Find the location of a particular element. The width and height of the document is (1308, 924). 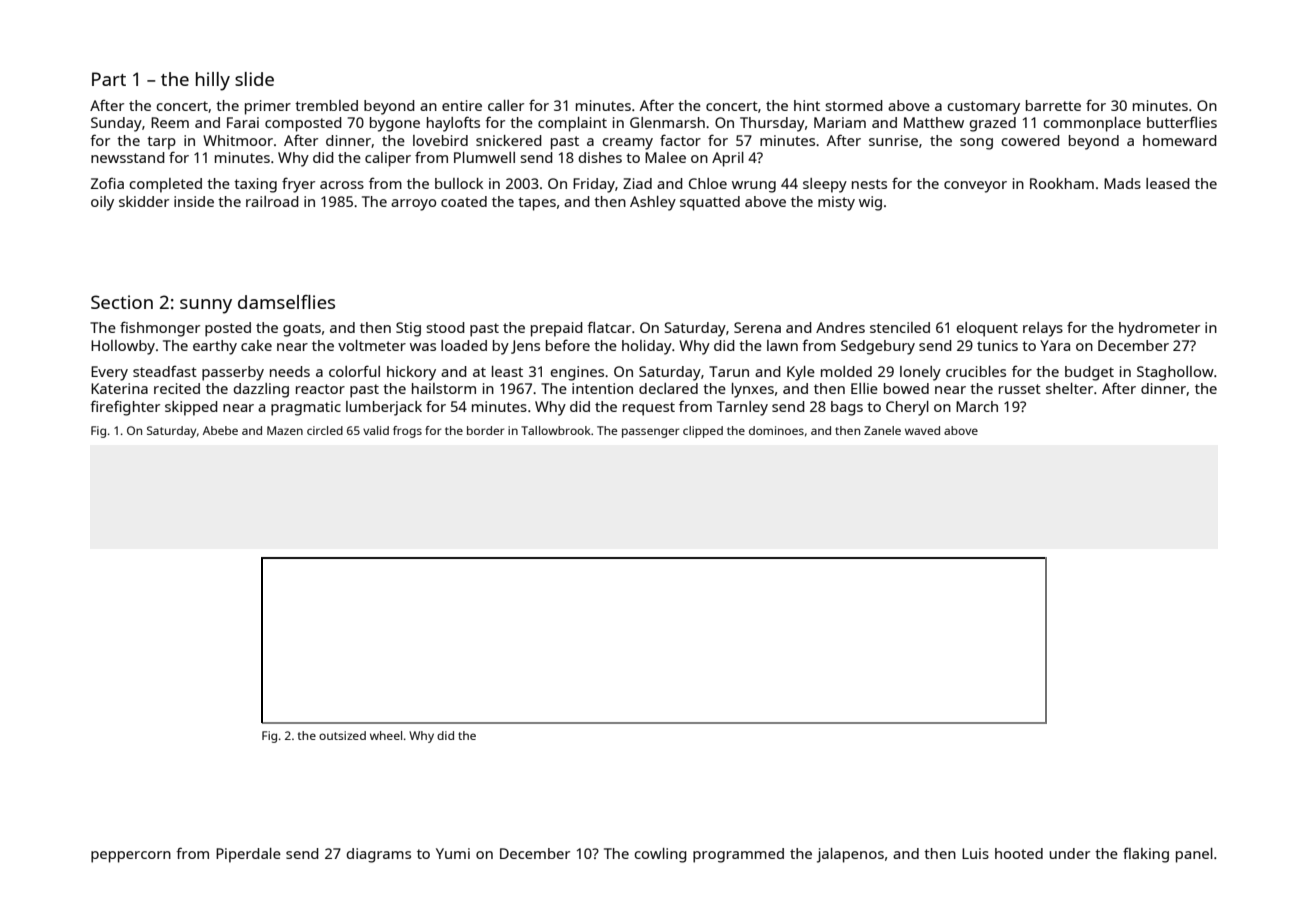

Piperdale is located at coordinates (248, 855).
